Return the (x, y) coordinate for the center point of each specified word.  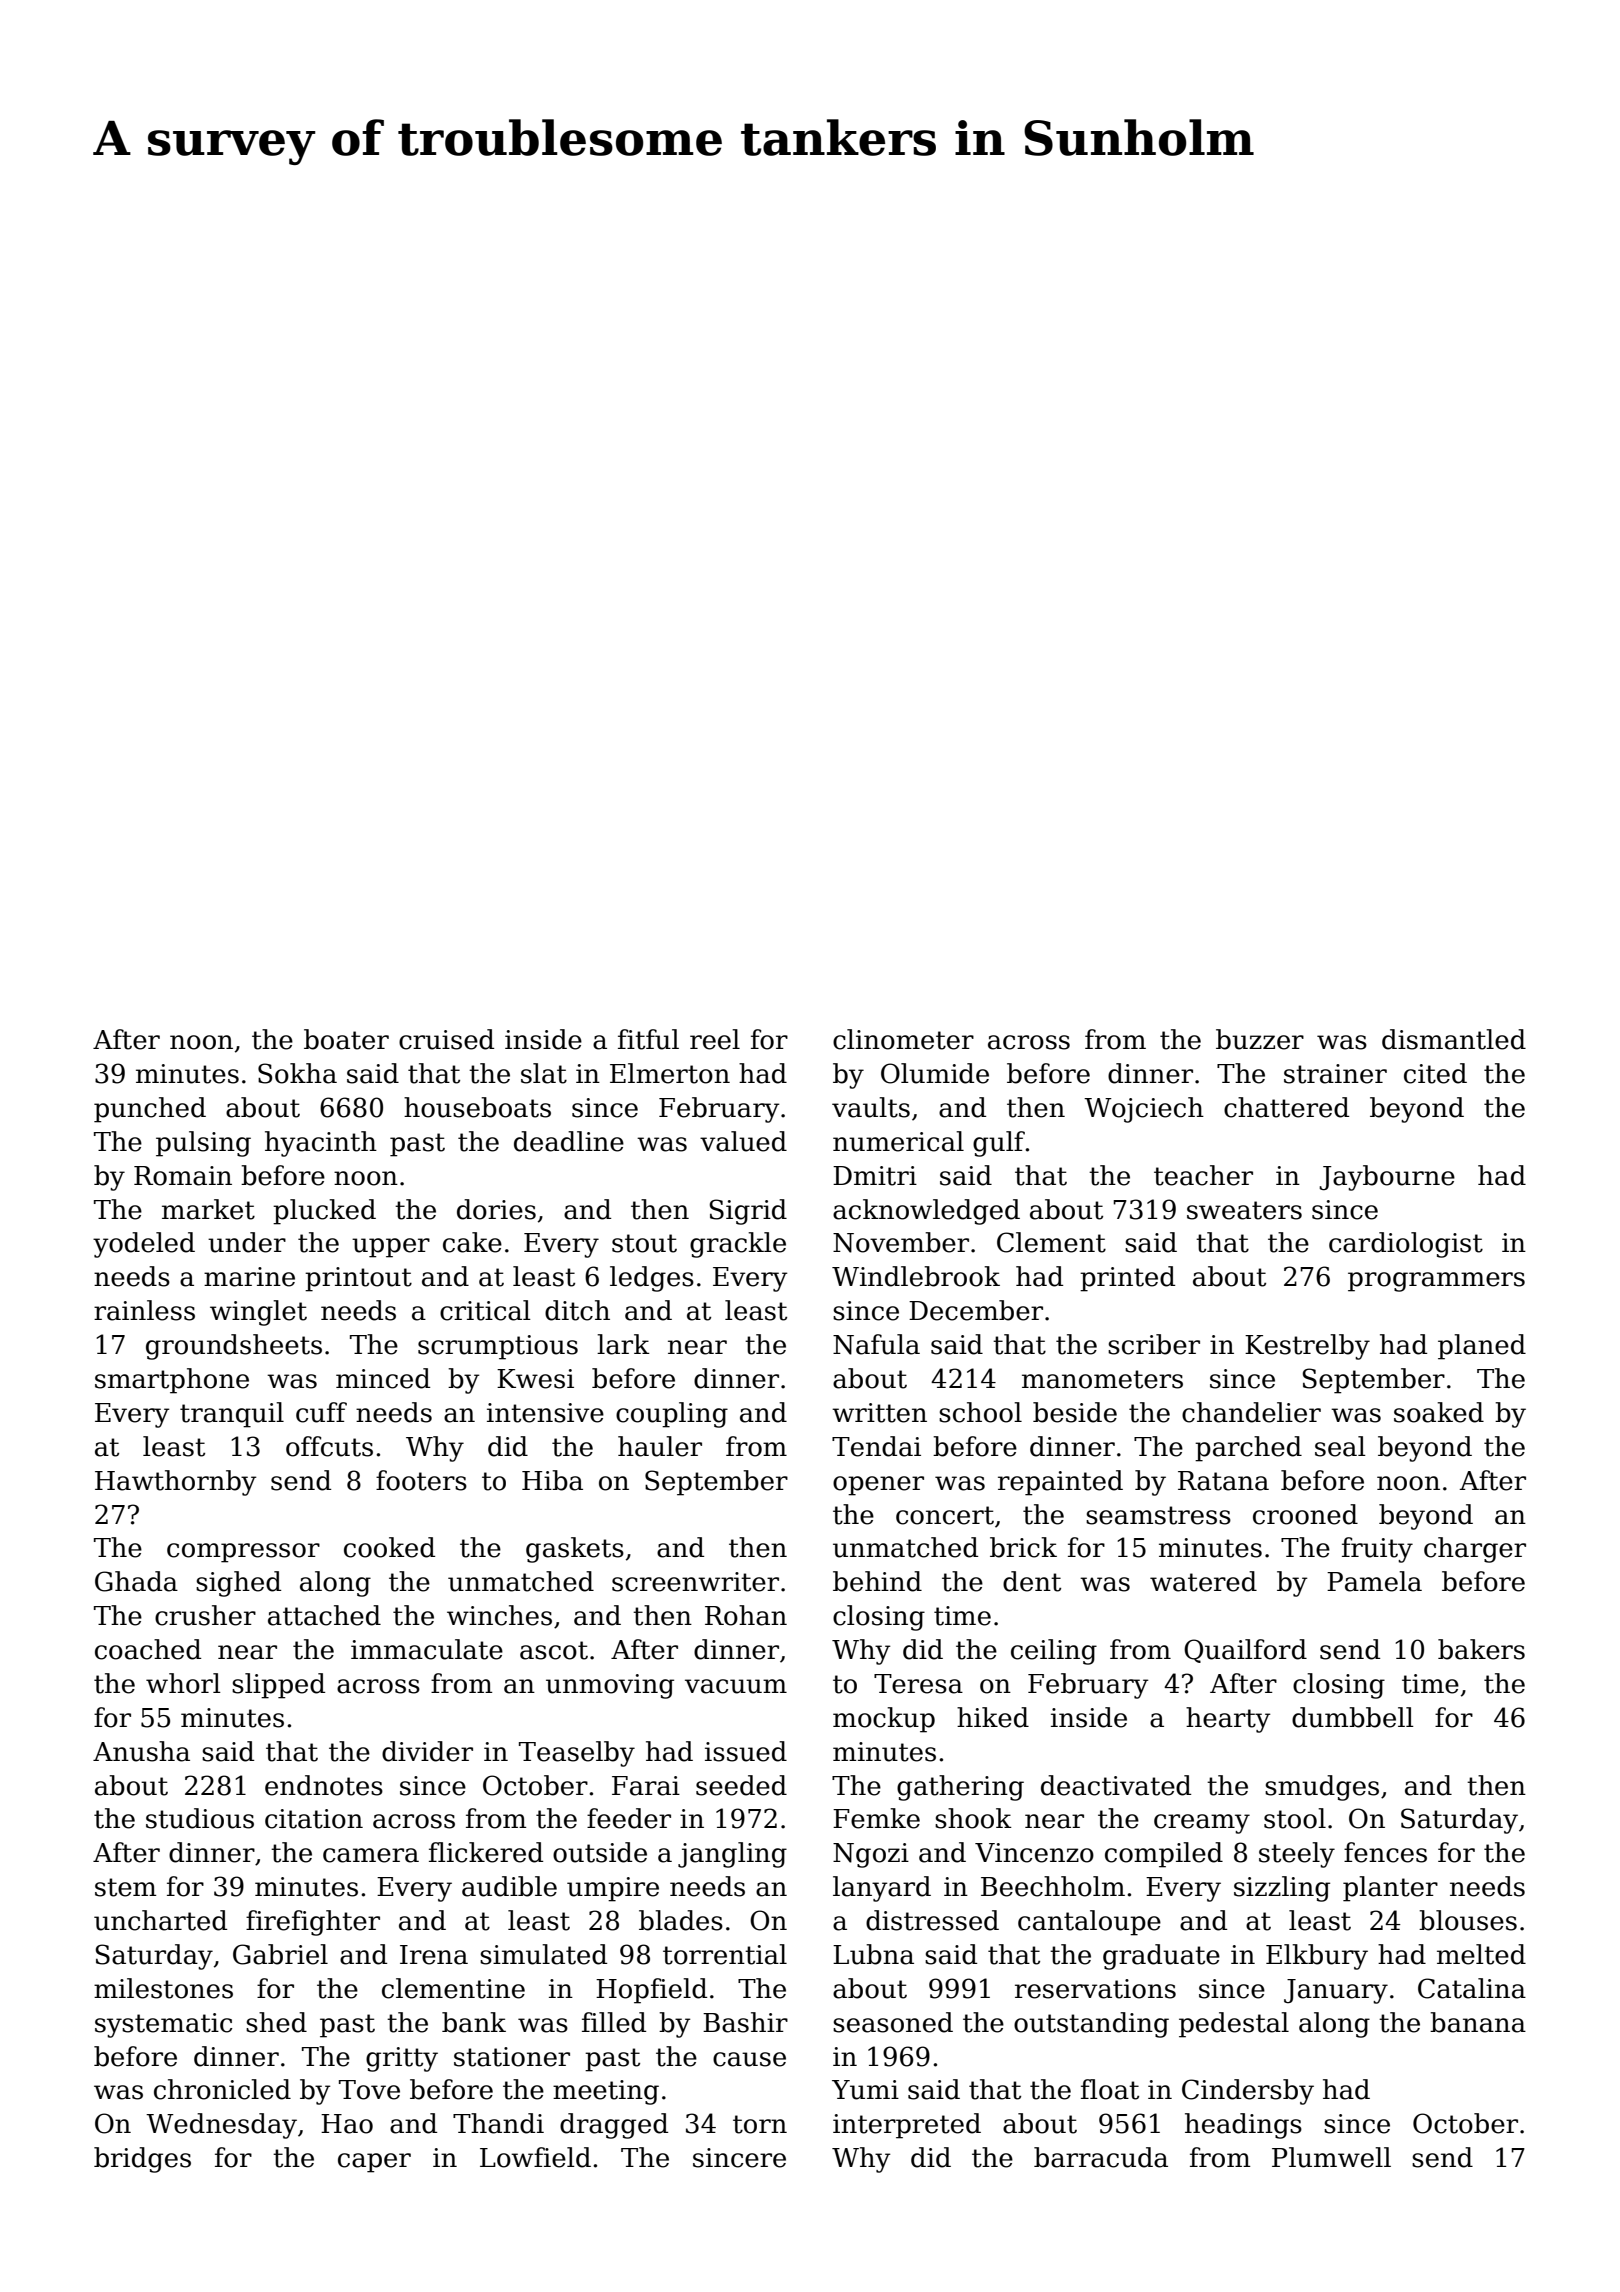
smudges (1322, 1788)
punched (150, 1110)
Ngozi (871, 1855)
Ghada (136, 1581)
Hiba (552, 1480)
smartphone (172, 1381)
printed (1127, 1279)
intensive (545, 1413)
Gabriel (280, 1954)
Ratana (1223, 1481)
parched (1248, 1449)
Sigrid (748, 1212)
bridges (142, 2160)
